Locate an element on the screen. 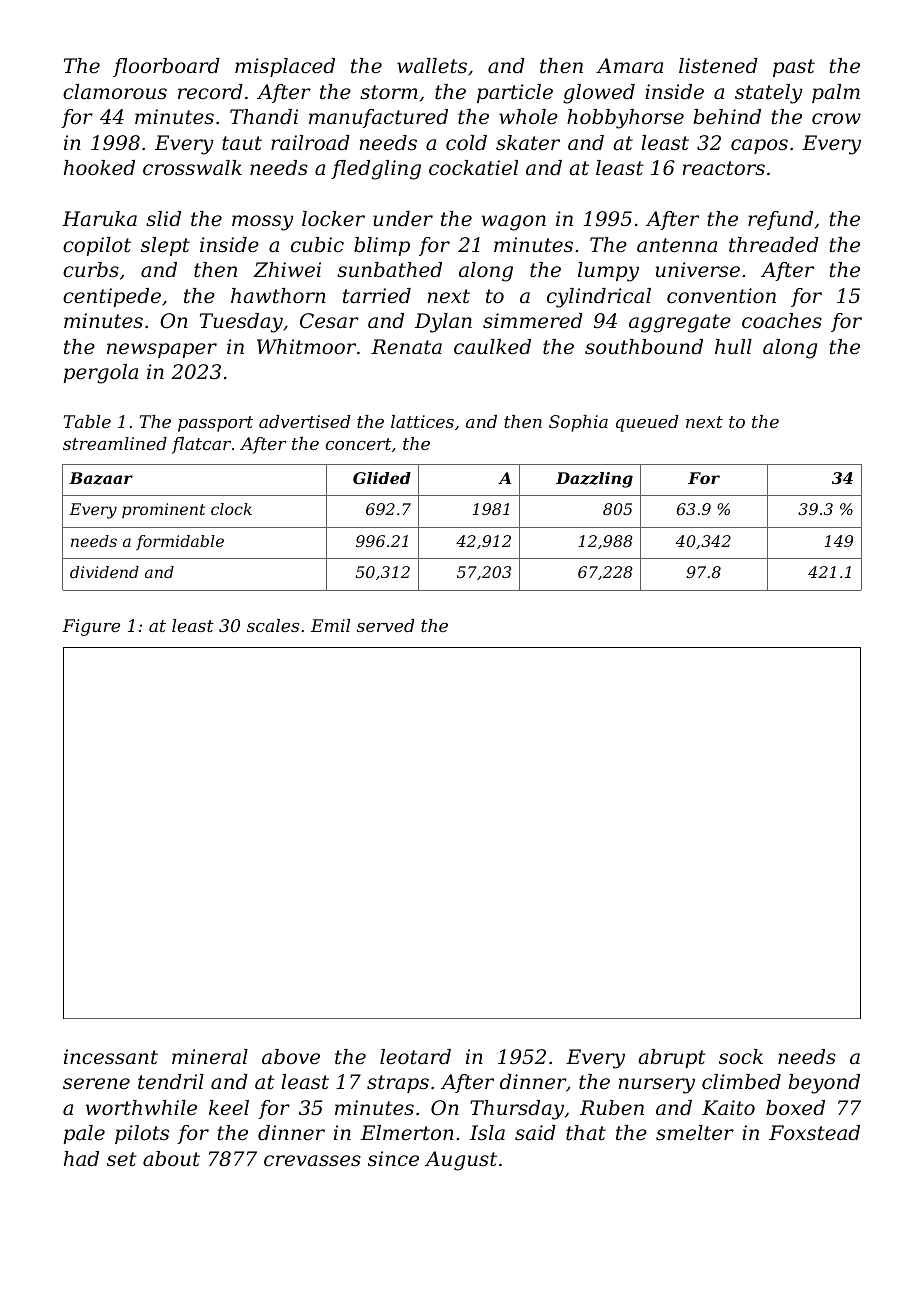 The image size is (924, 1314). newspaper is located at coordinates (162, 350).
